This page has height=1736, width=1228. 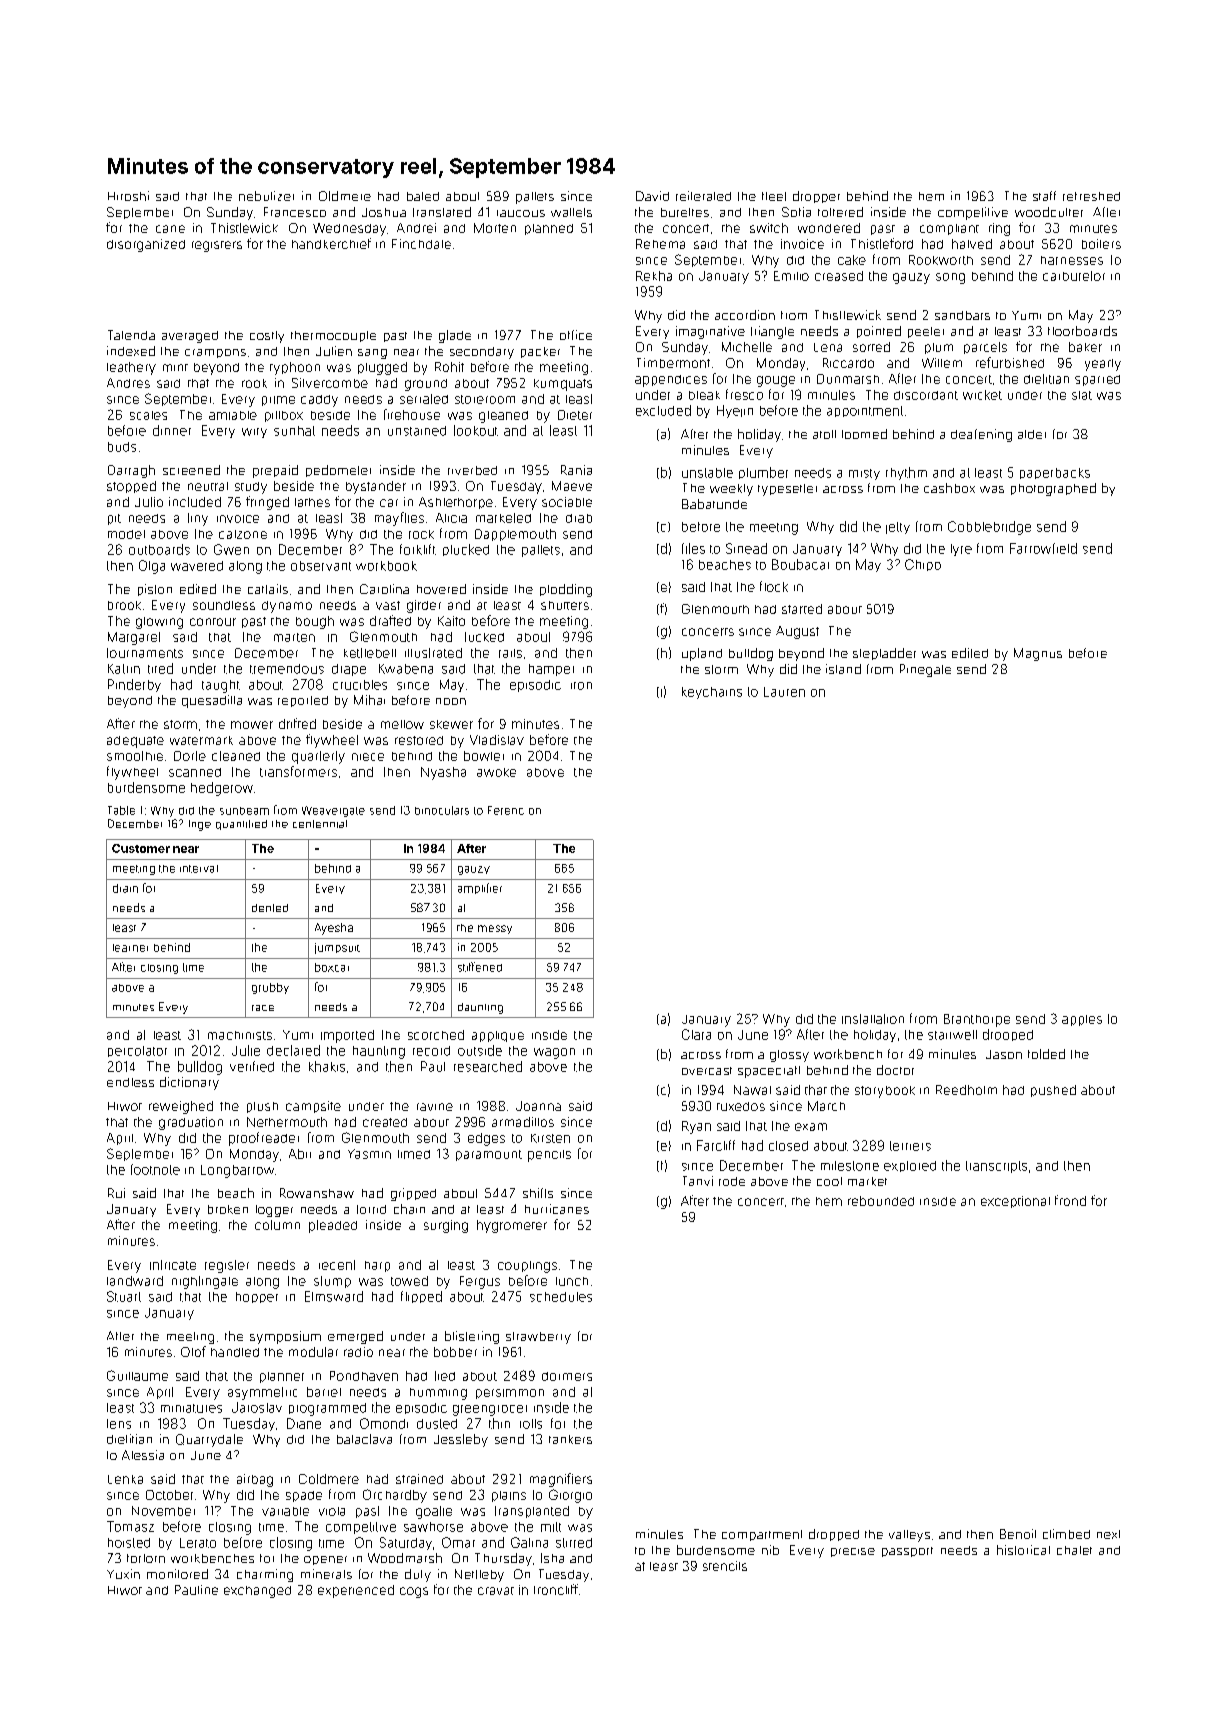 What do you see at coordinates (130, 948) in the page?
I see `learner` at bounding box center [130, 948].
